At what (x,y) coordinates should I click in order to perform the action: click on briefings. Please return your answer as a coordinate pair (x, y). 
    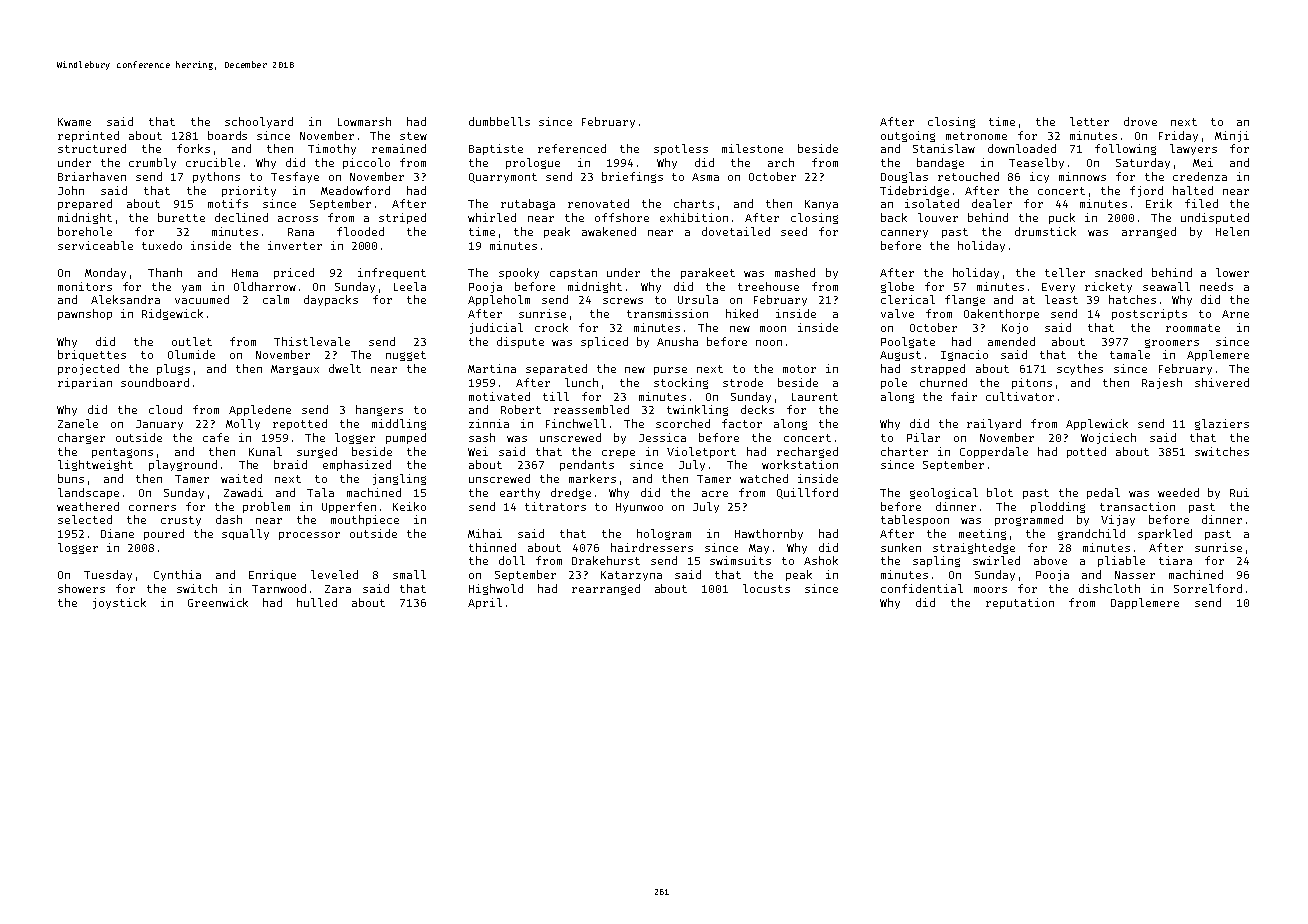
    Looking at the image, I should click on (632, 177).
